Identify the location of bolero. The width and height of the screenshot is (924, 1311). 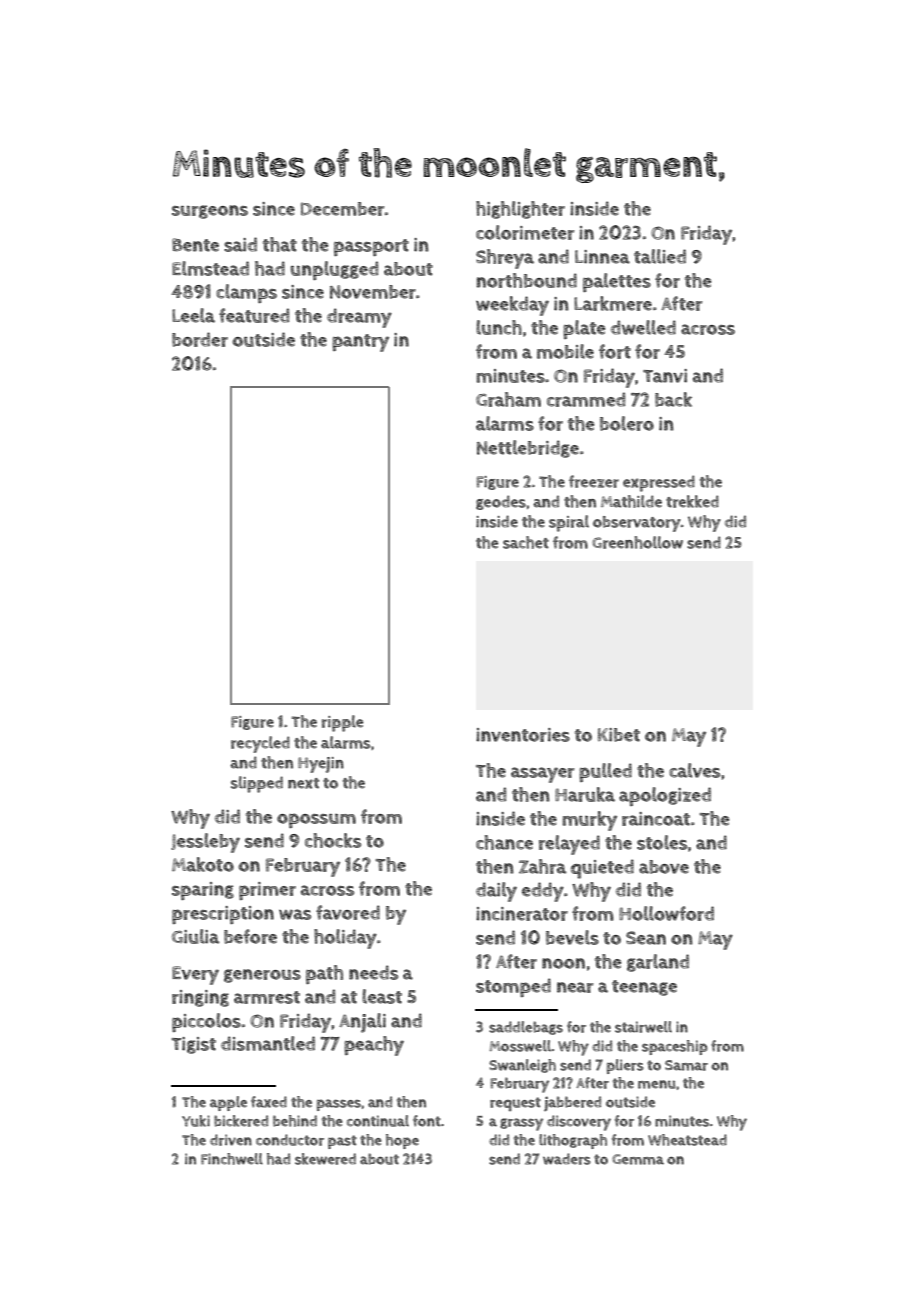
(627, 423).
